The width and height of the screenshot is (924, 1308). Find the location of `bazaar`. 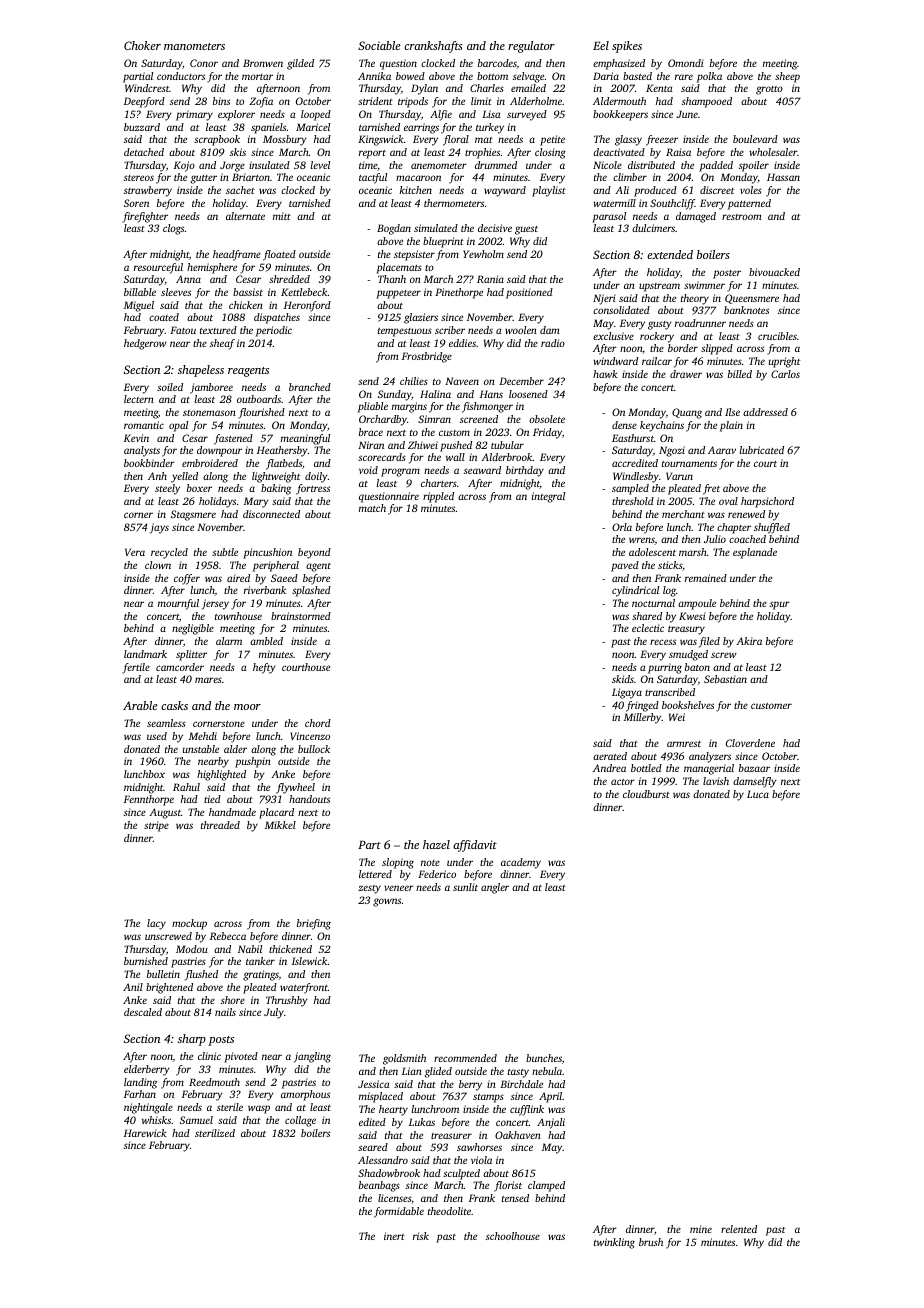

bazaar is located at coordinates (754, 768).
